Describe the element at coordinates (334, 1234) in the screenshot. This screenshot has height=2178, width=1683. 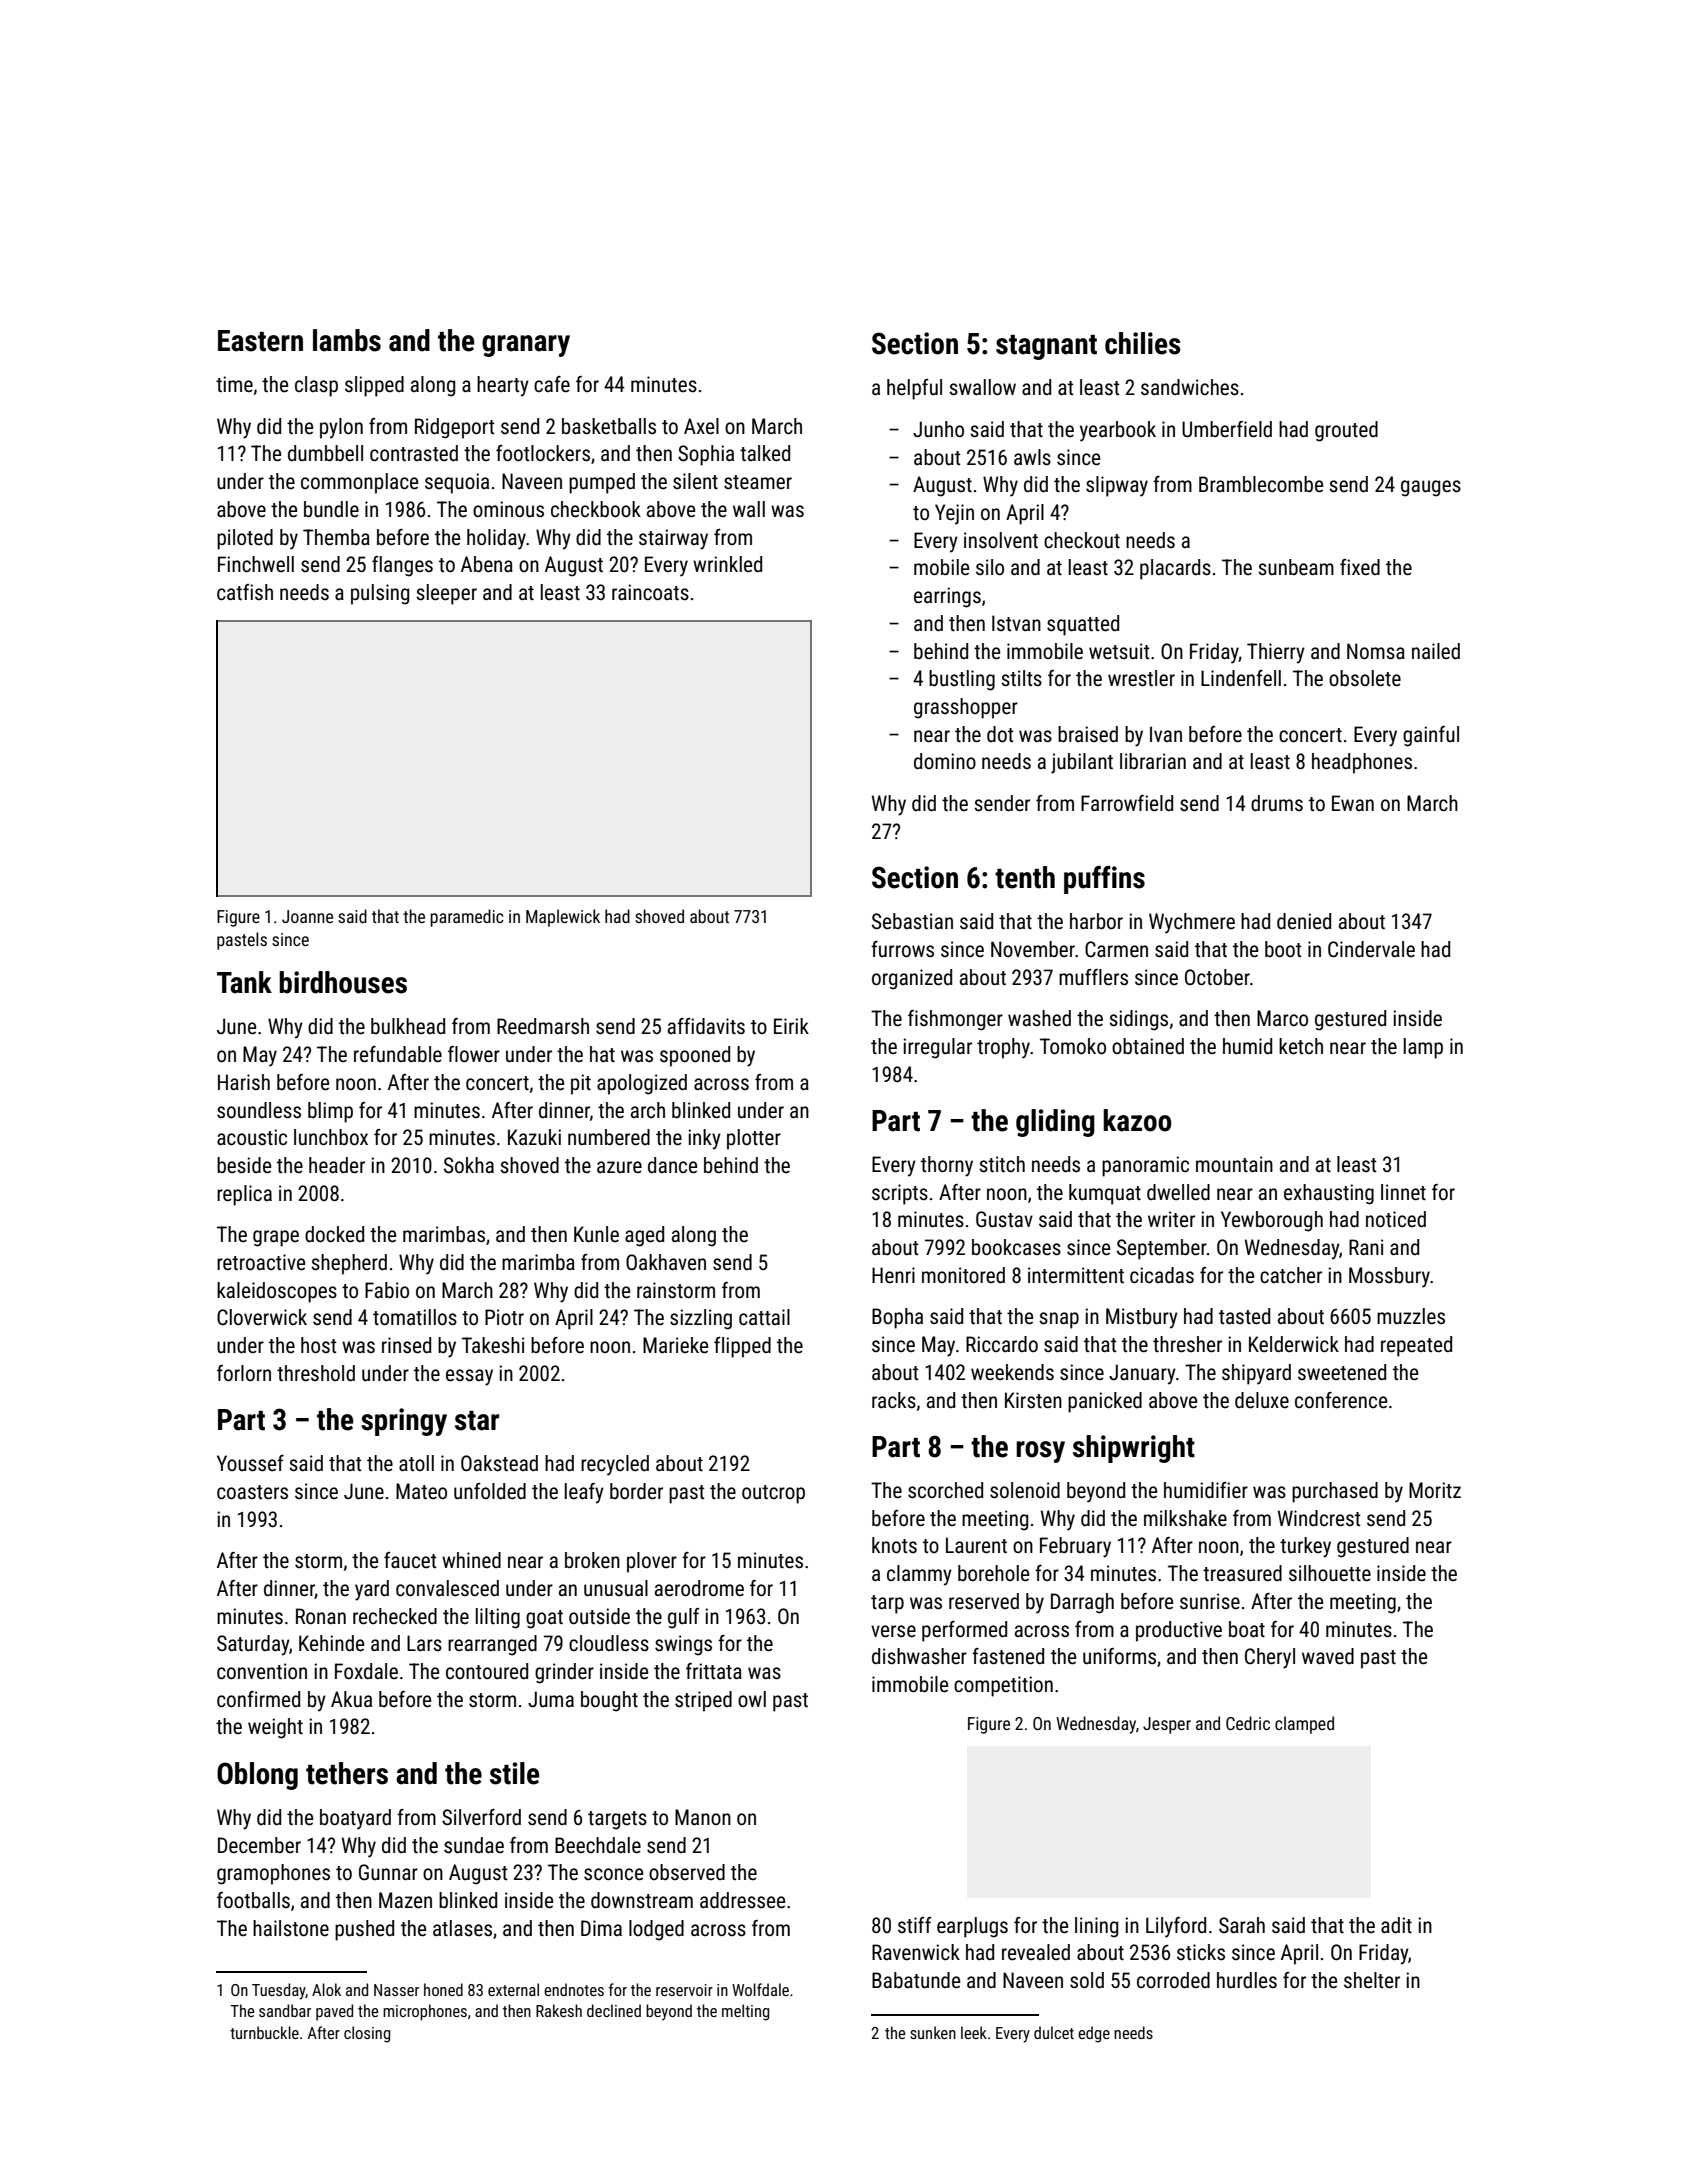
I see `docked` at that location.
